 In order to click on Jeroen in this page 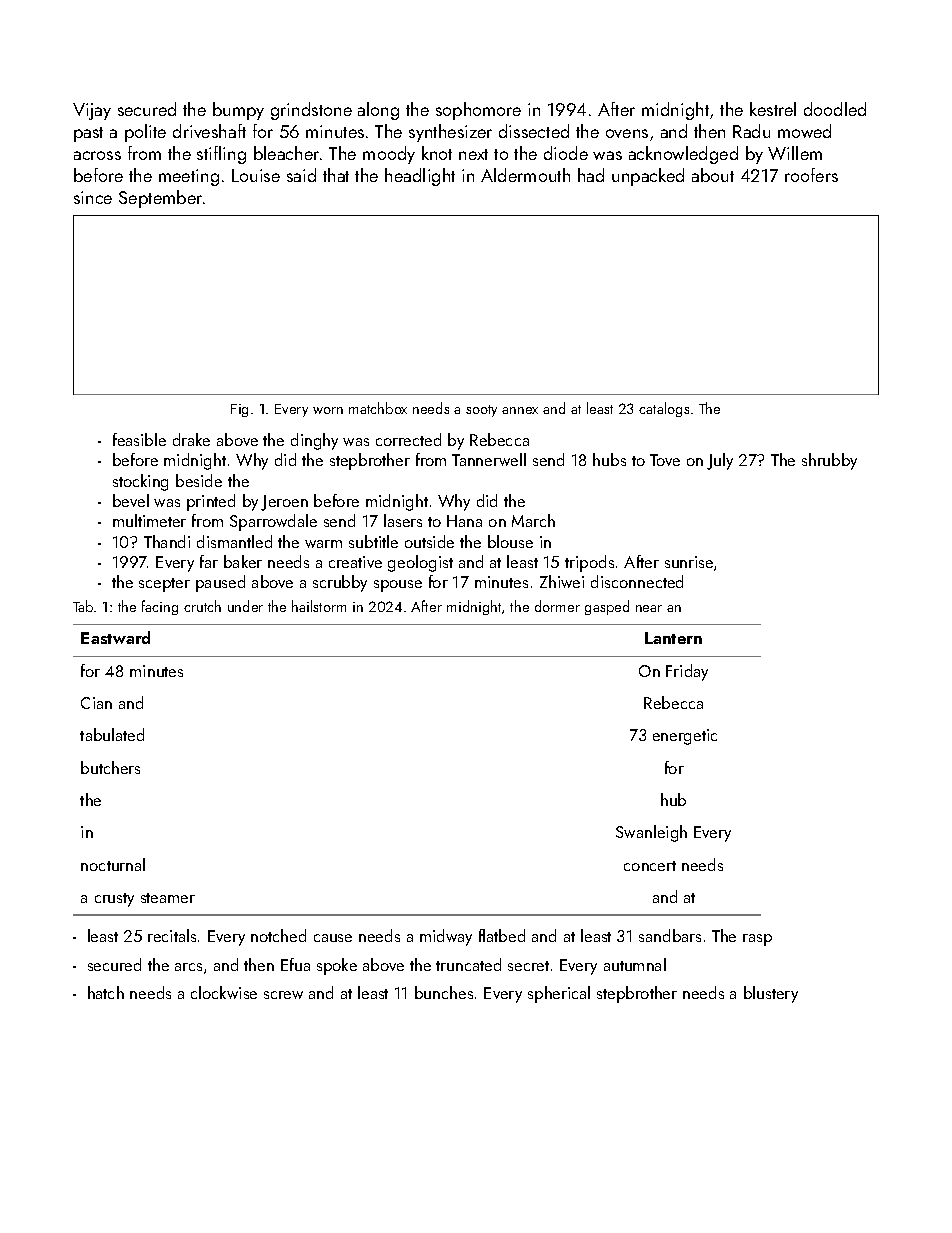, I will do `click(284, 503)`.
